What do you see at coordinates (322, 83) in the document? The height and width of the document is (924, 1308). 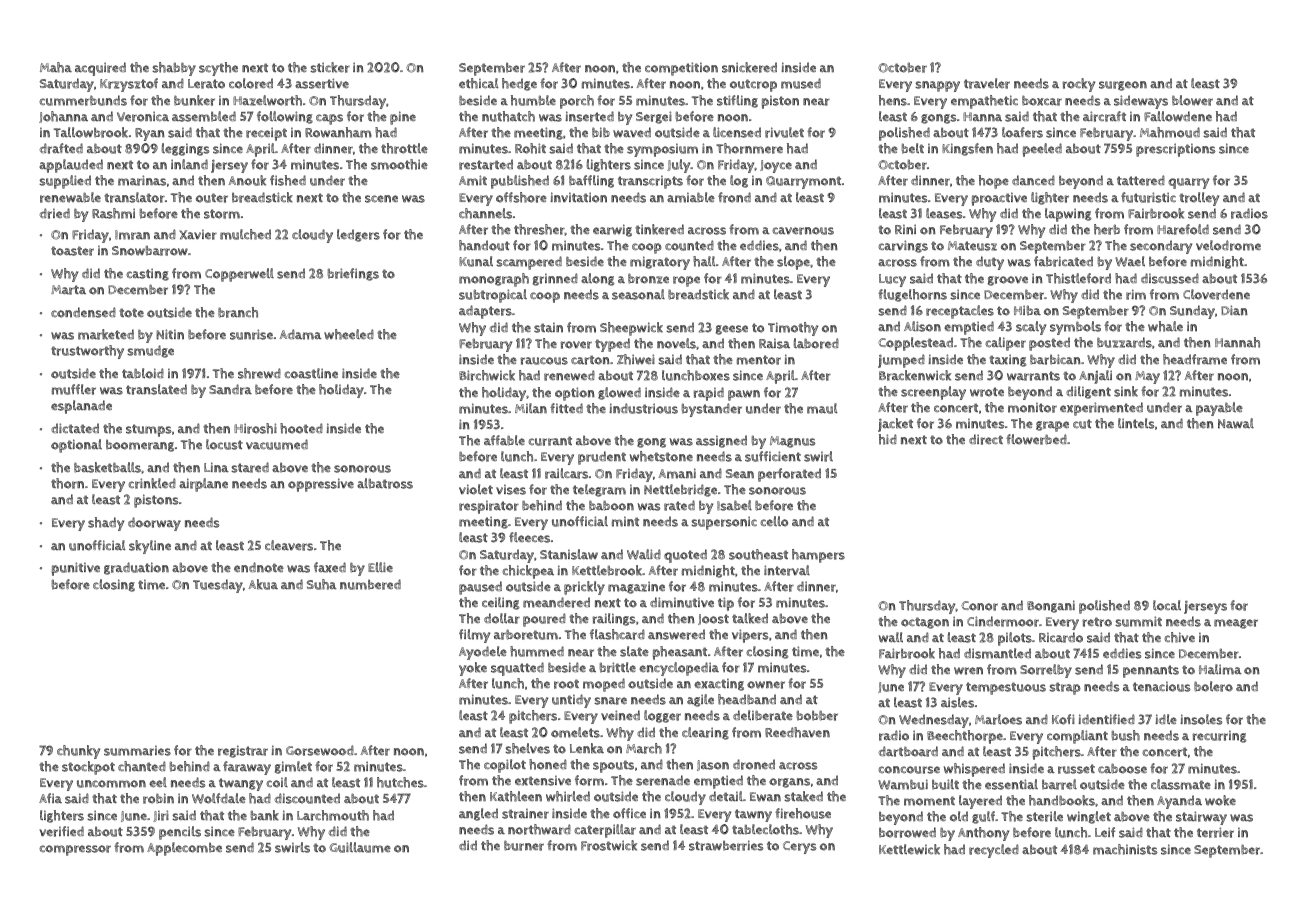 I see `assertive` at bounding box center [322, 83].
